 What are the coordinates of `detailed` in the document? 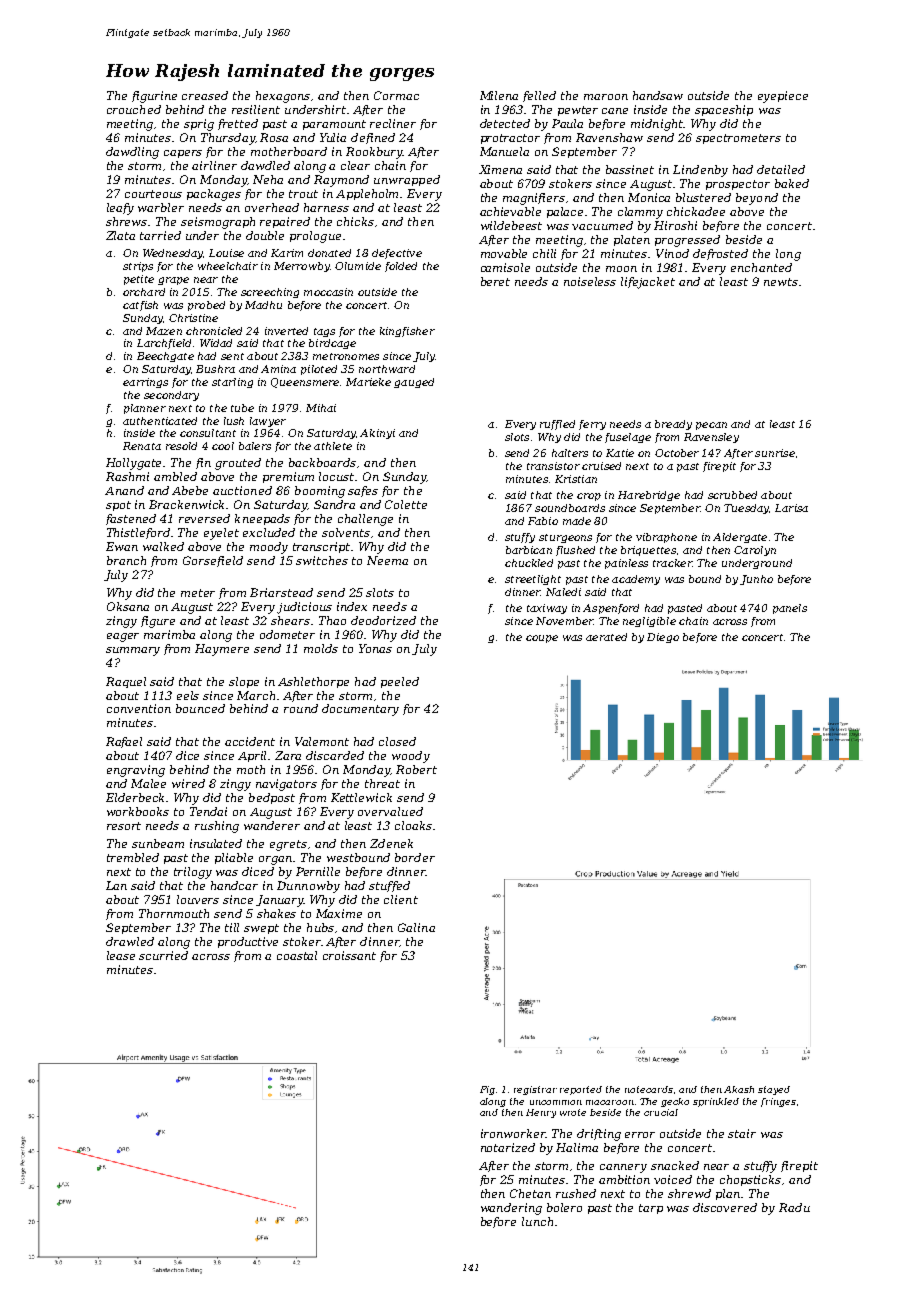 It's located at (781, 169).
